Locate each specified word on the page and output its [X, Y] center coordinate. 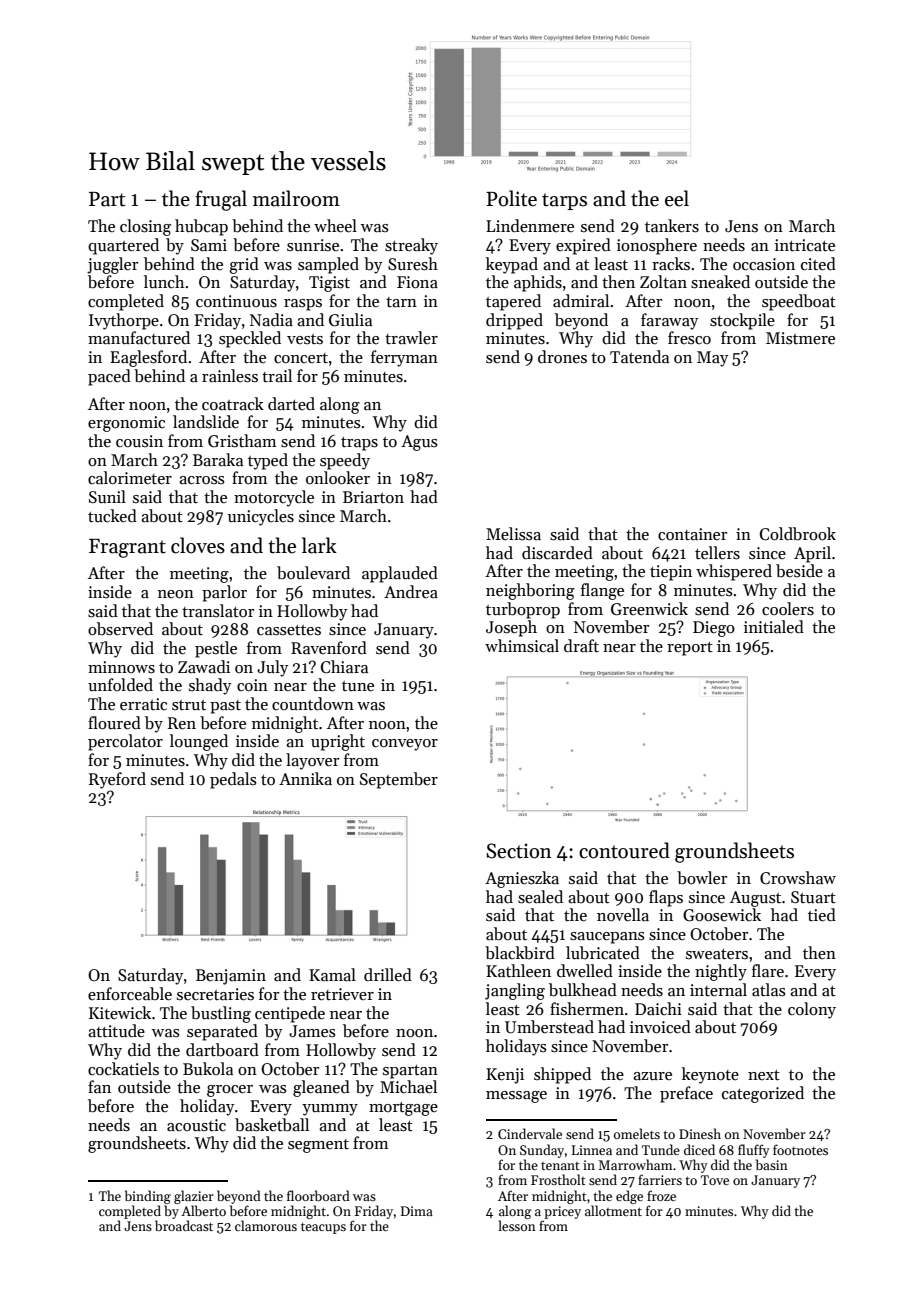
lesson [517, 1225]
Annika [305, 779]
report [690, 649]
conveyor [405, 745]
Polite [511, 198]
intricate [805, 245]
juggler [112, 265]
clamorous [266, 1225]
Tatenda [639, 357]
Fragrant [127, 548]
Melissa [513, 534]
